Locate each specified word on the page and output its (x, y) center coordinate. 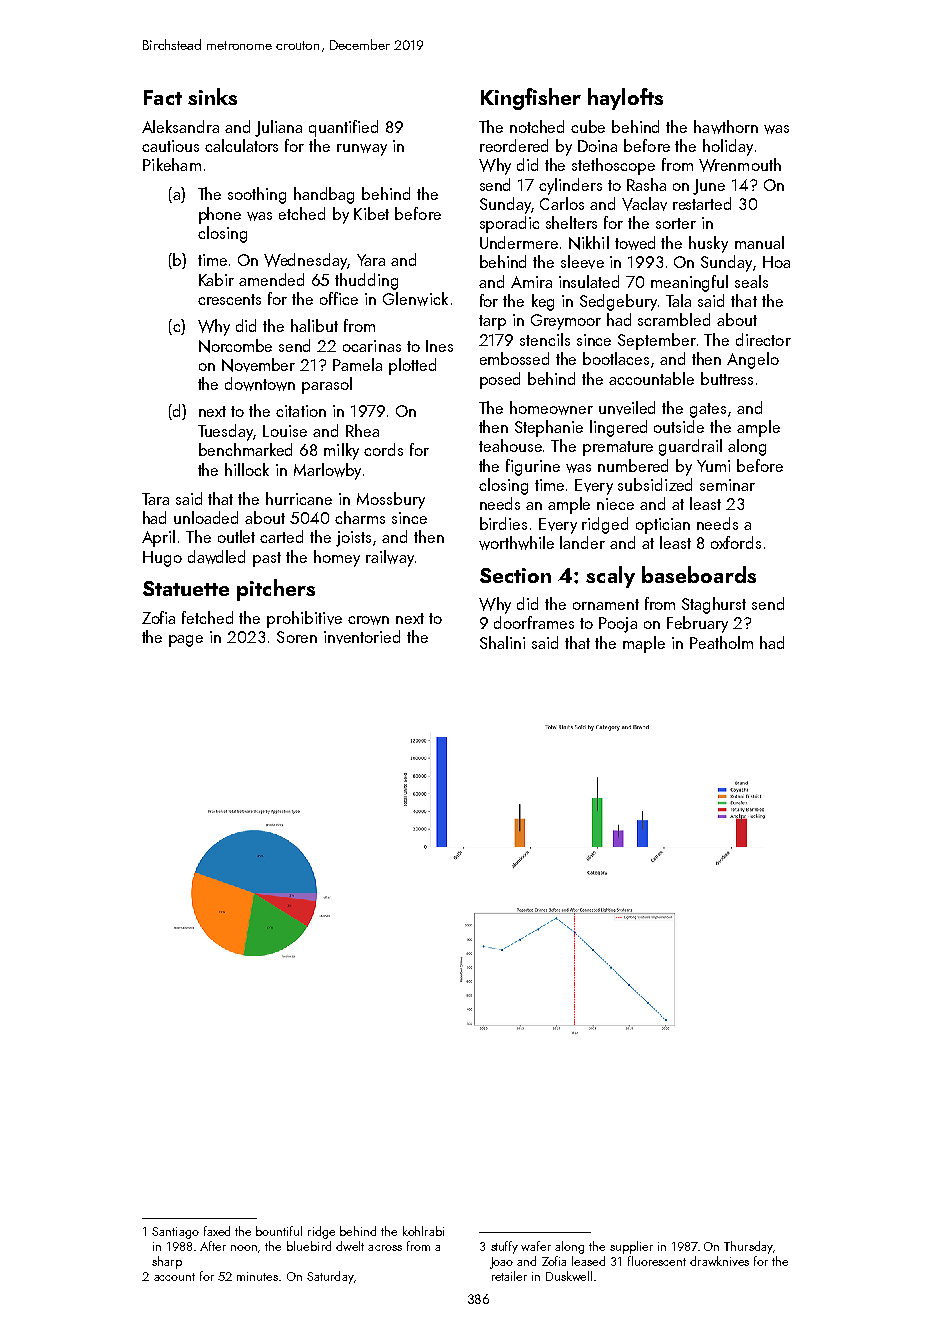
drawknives (719, 1261)
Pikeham (172, 164)
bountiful (279, 1231)
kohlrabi (423, 1231)
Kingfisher (531, 99)
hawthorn (726, 127)
